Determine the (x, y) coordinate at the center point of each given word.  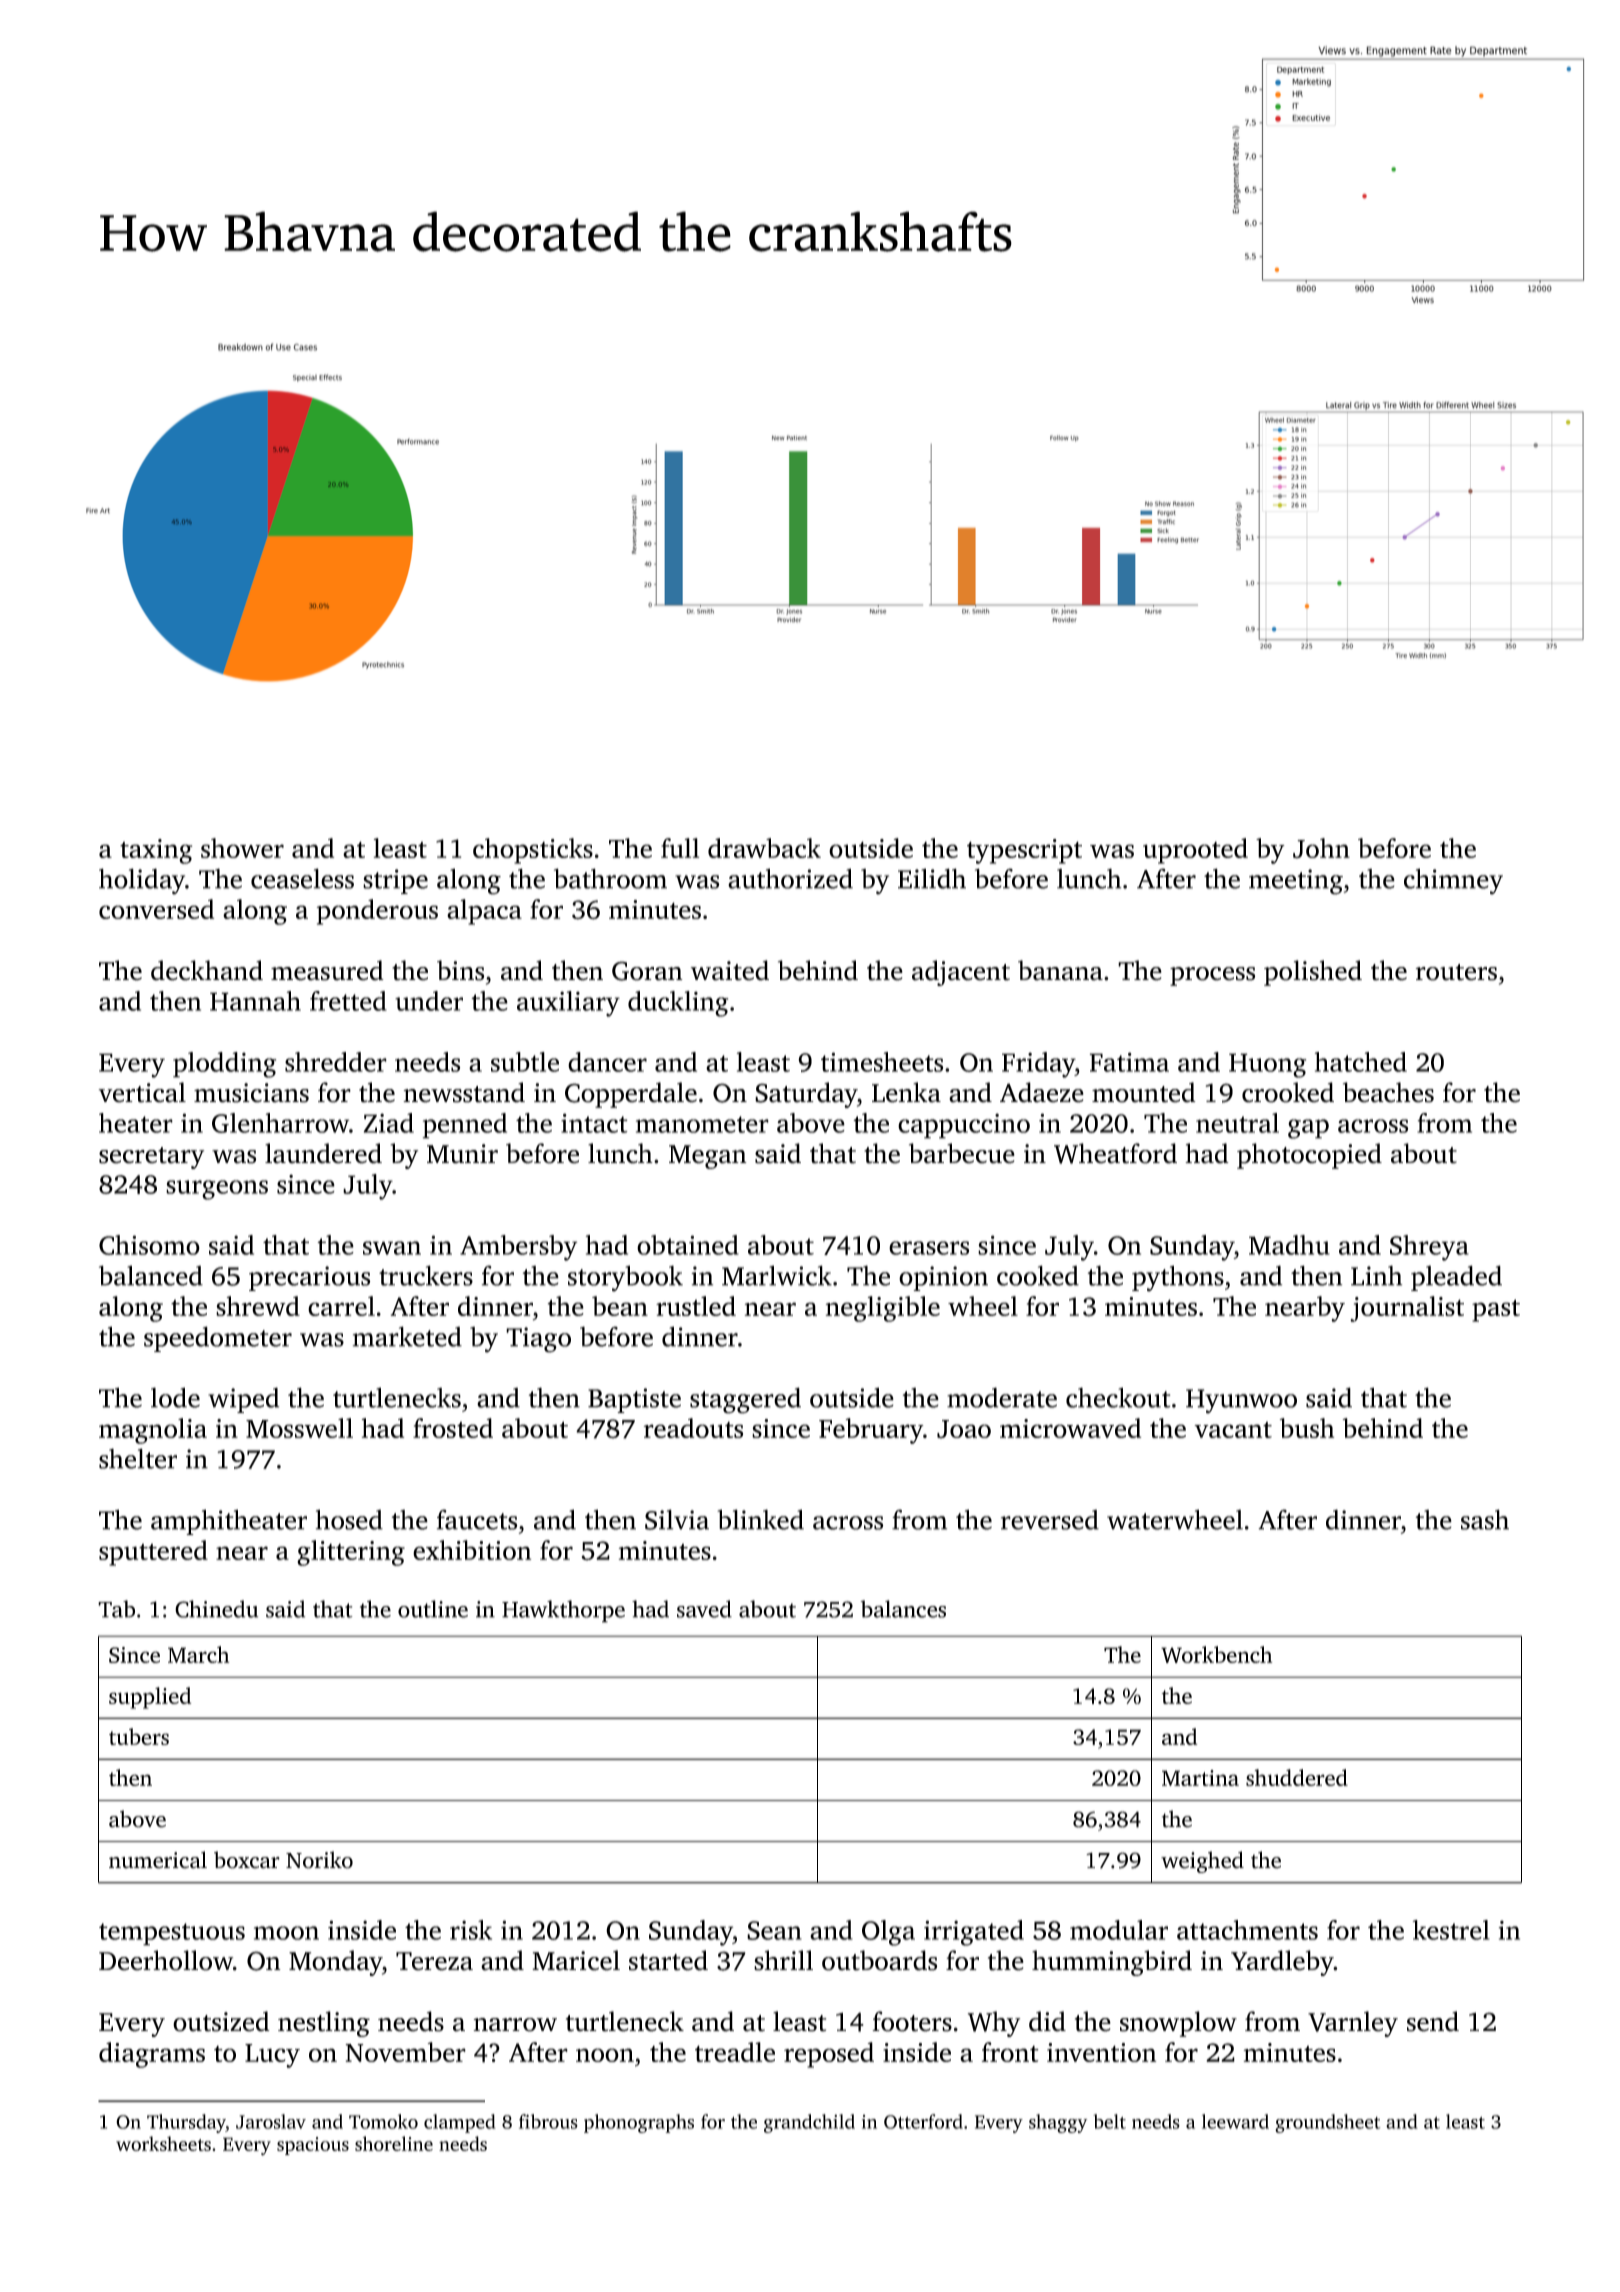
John (1321, 848)
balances (903, 1609)
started (668, 1960)
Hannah (255, 1001)
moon (286, 1933)
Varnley (1353, 2024)
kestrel (1451, 1930)
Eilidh (932, 878)
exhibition (472, 1550)
